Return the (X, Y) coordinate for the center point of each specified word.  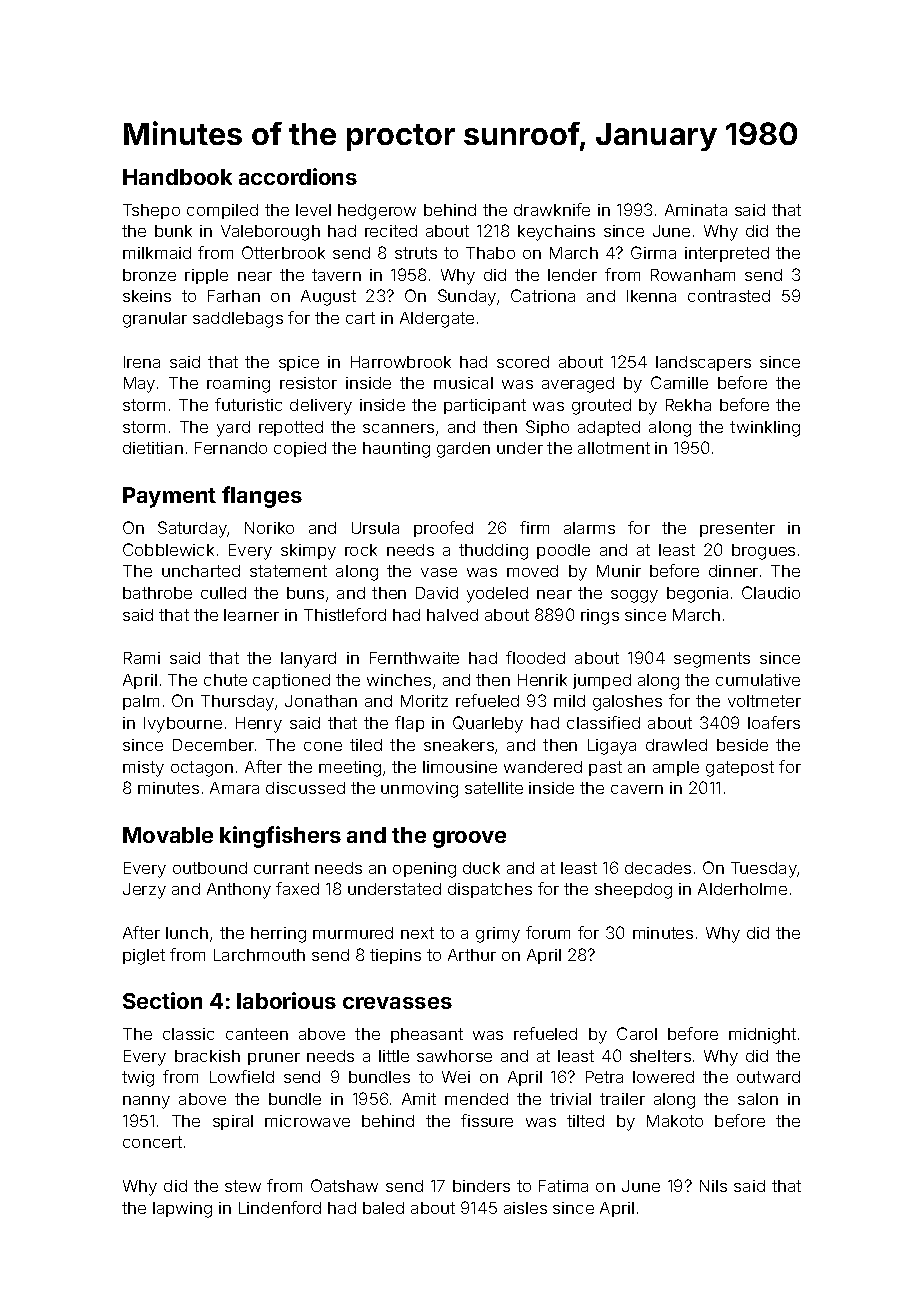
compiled (222, 211)
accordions (298, 176)
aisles (525, 1208)
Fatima (563, 1186)
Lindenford (280, 1207)
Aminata (696, 210)
